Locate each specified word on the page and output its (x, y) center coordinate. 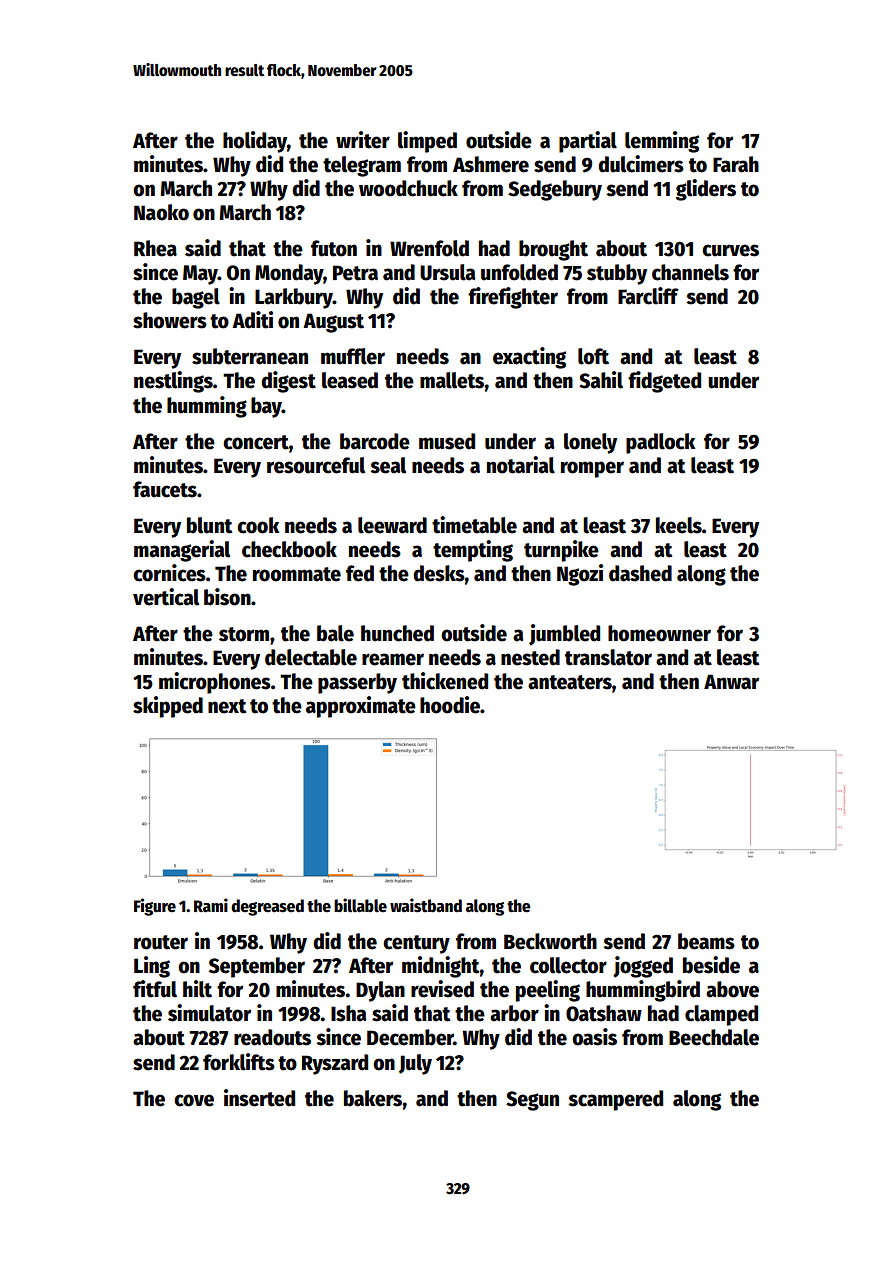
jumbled (564, 635)
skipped (168, 707)
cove (194, 1100)
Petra (355, 273)
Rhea (155, 248)
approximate (361, 707)
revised (442, 989)
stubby (617, 274)
